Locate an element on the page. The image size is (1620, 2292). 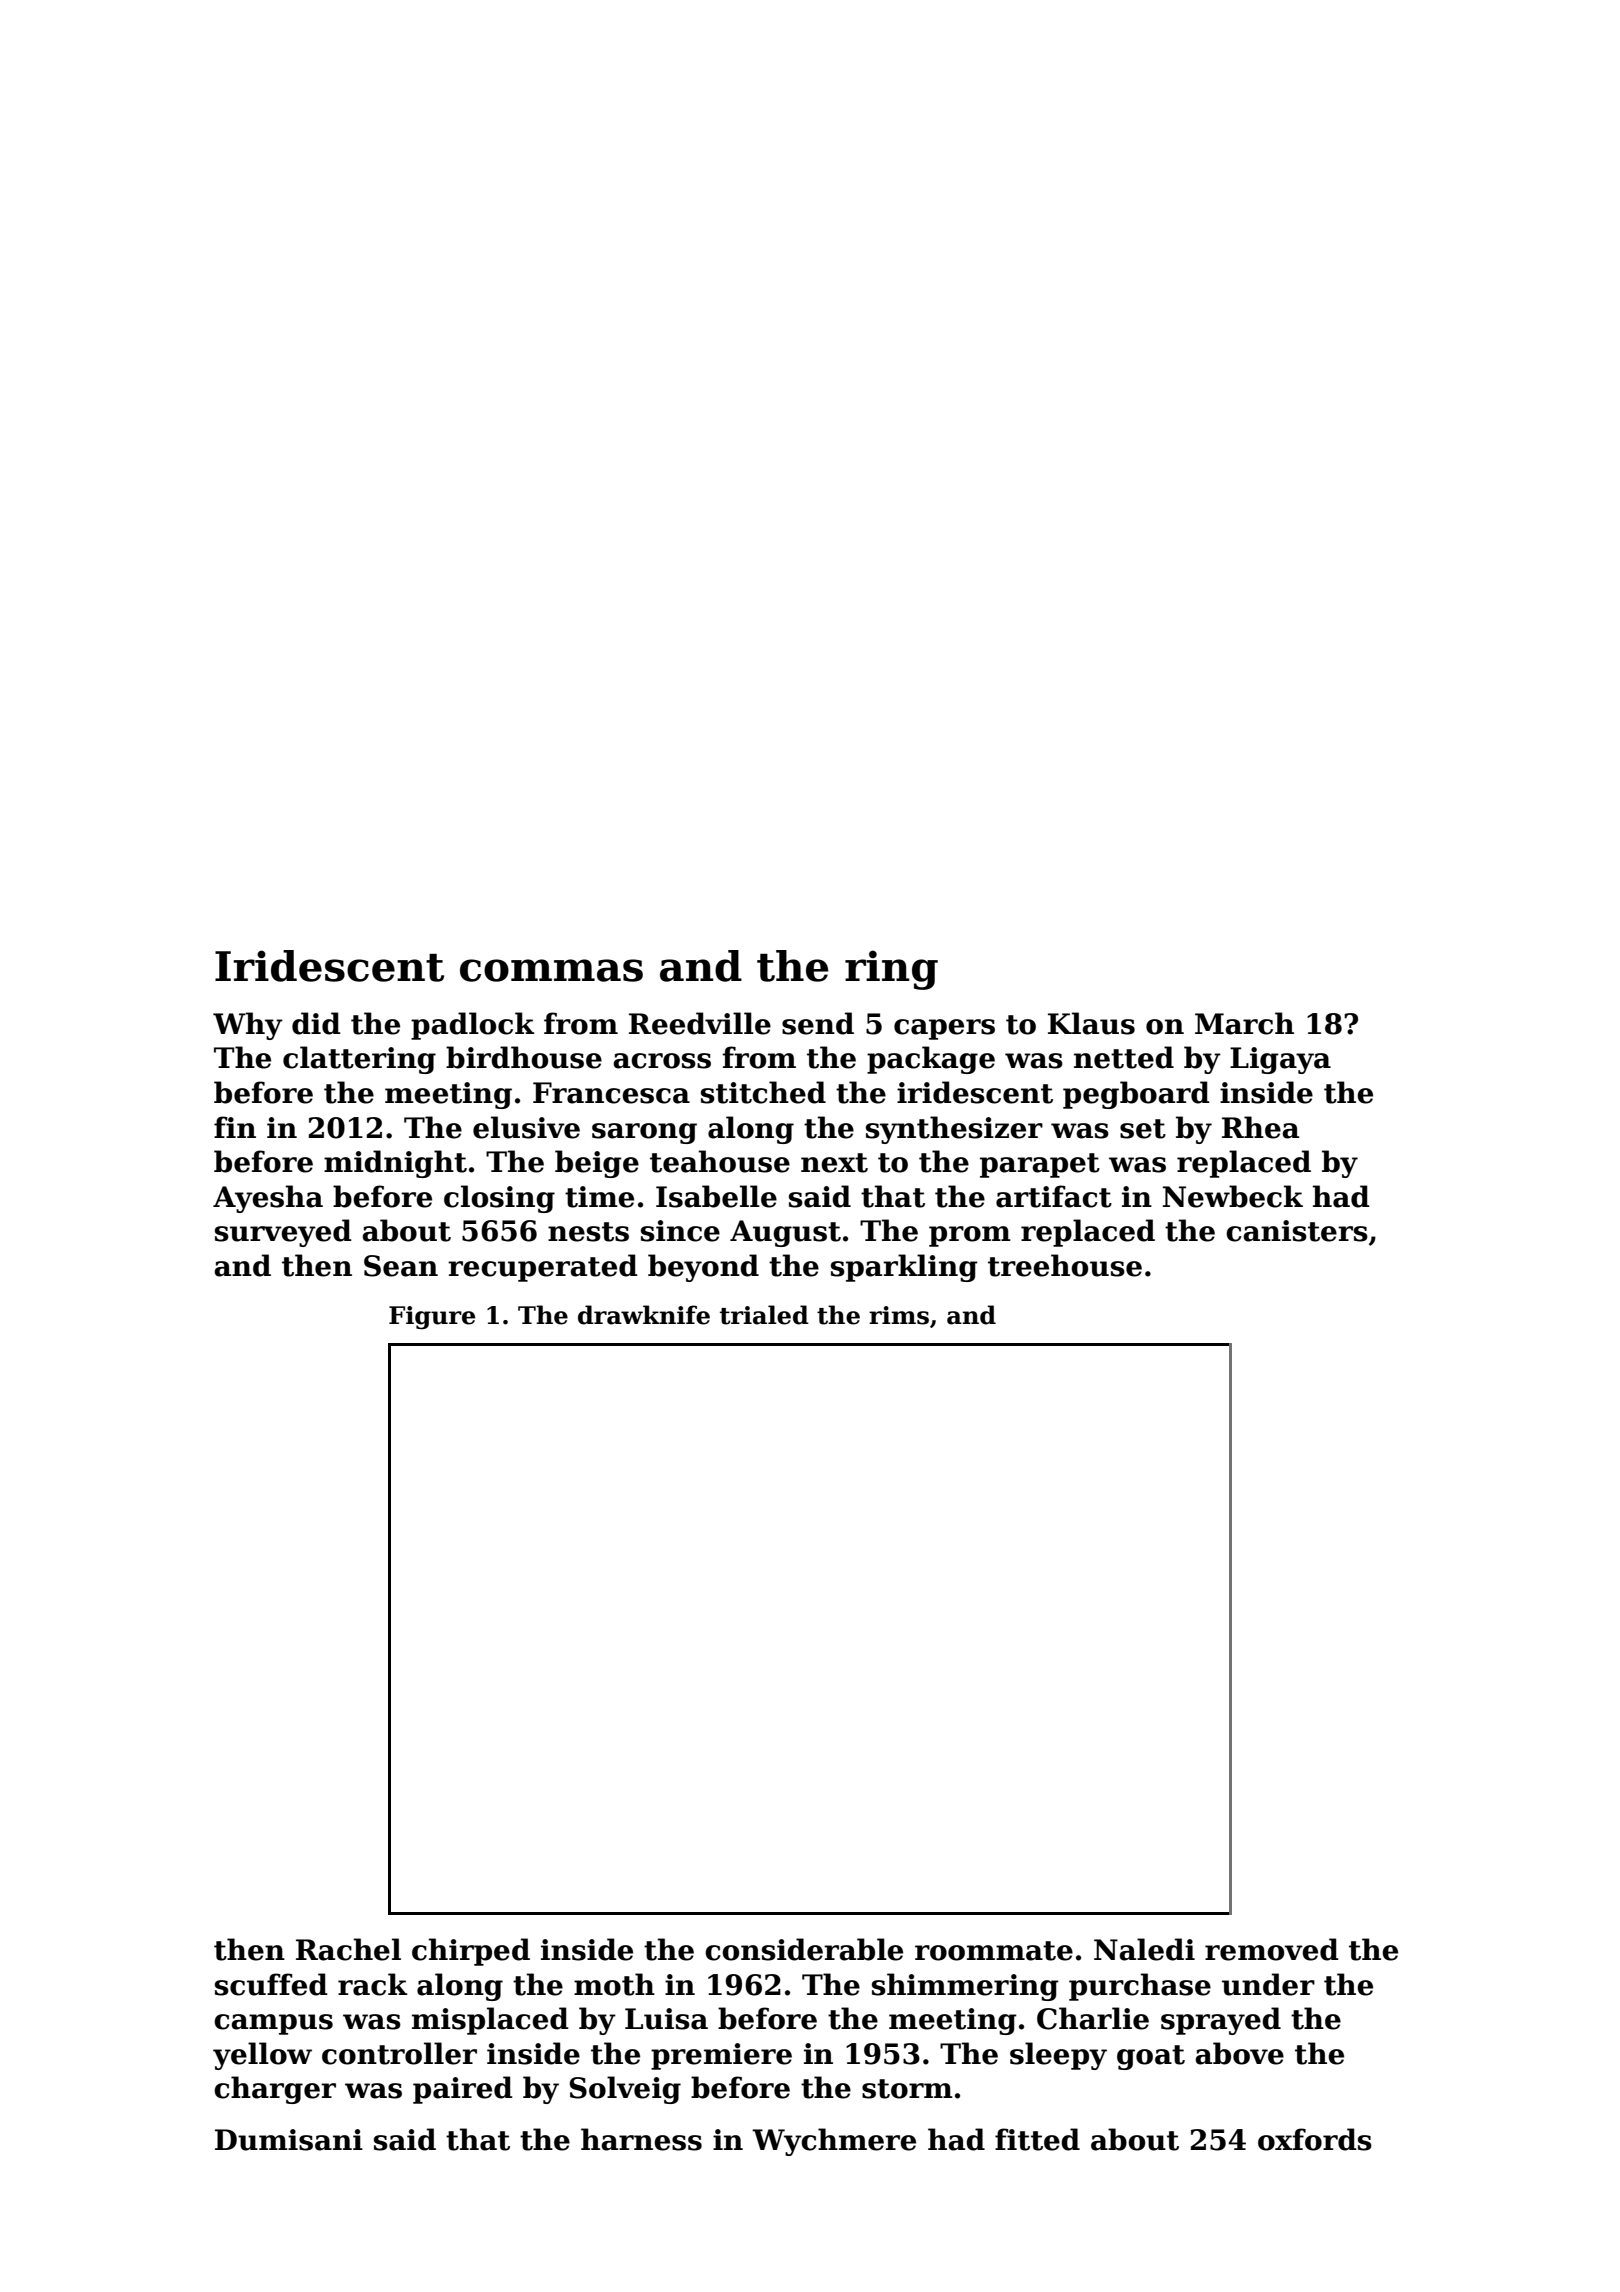
harness is located at coordinates (641, 2139).
